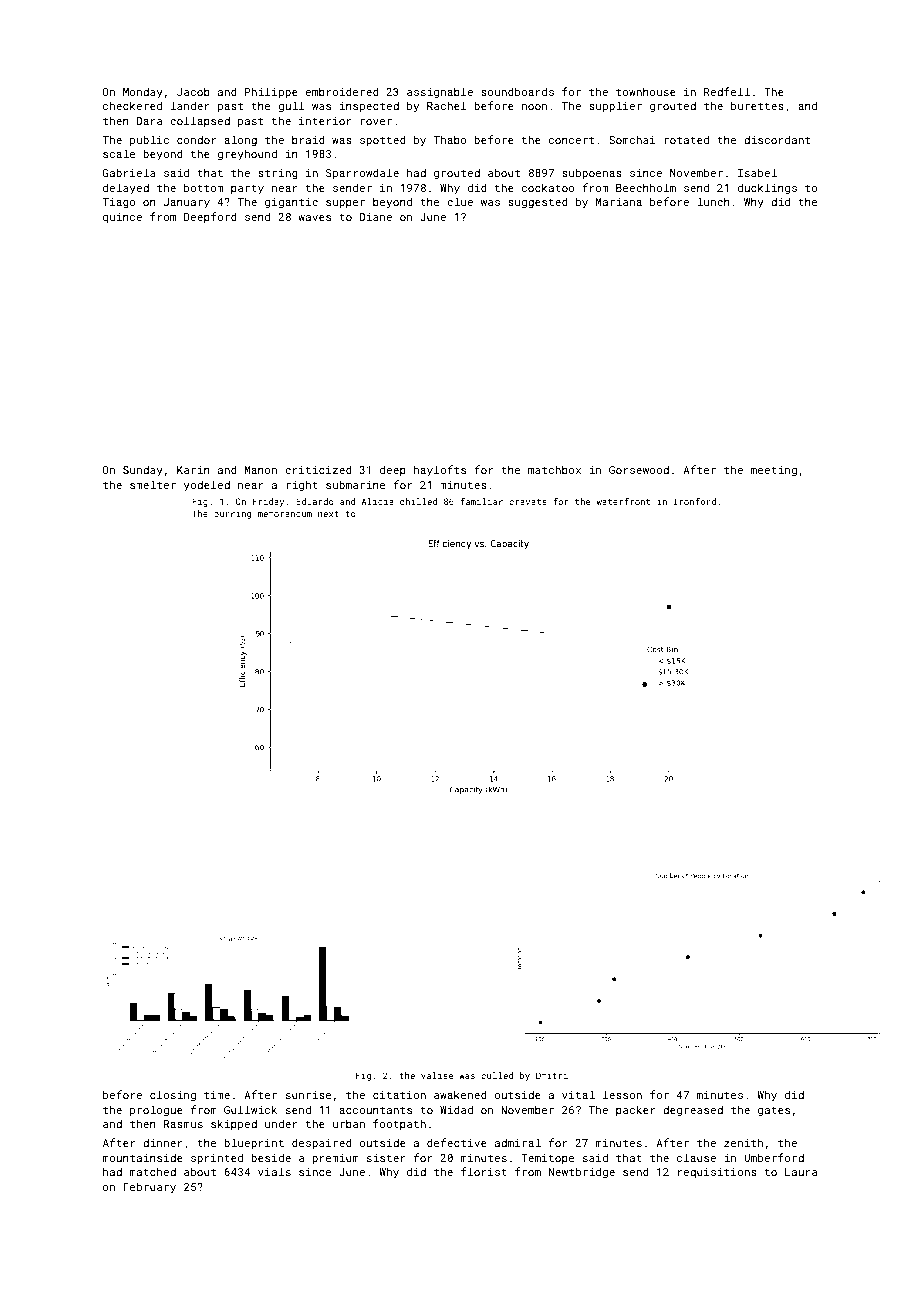  What do you see at coordinates (193, 470) in the image?
I see `Karin` at bounding box center [193, 470].
